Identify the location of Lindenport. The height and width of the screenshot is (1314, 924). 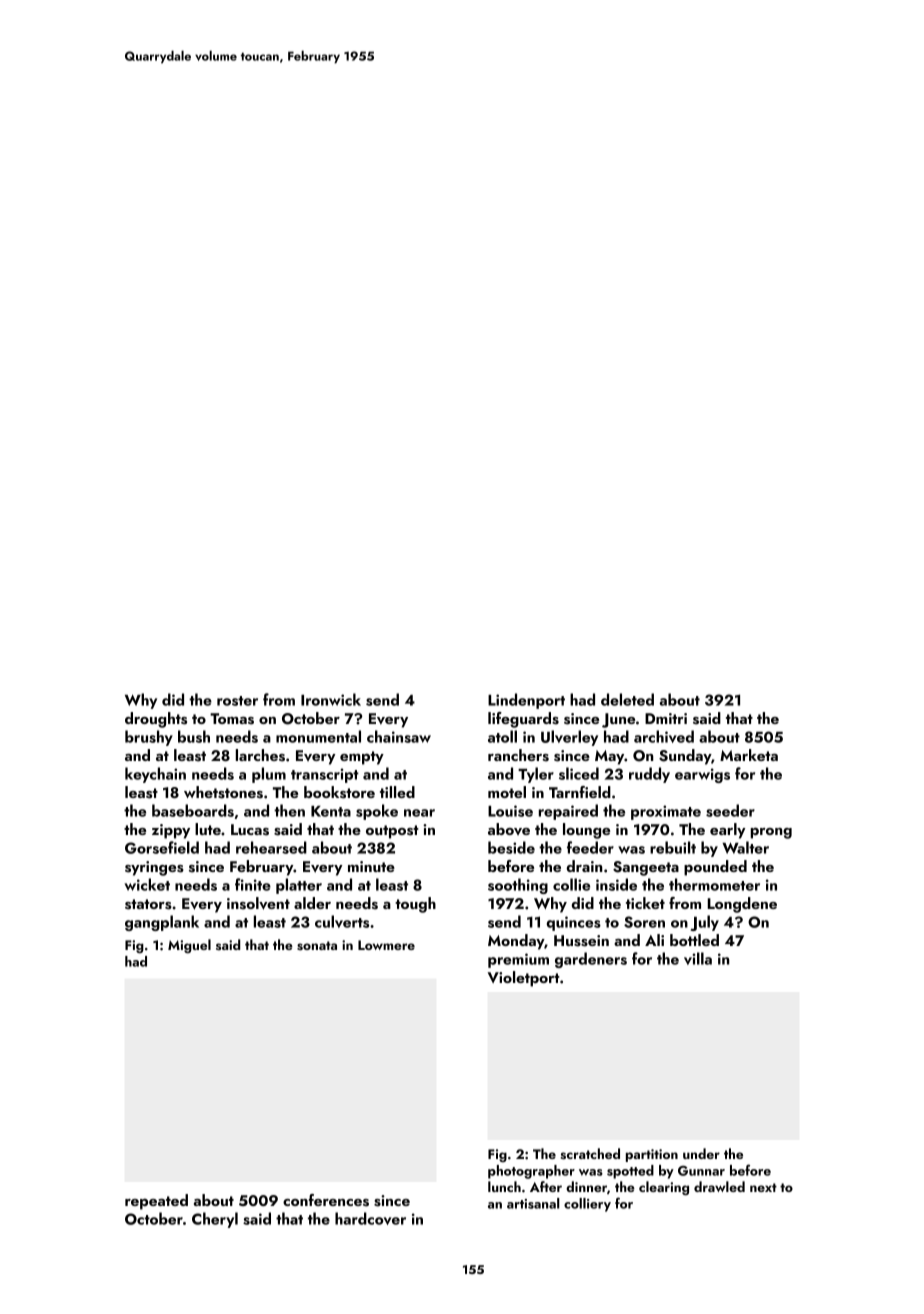
(526, 701).
